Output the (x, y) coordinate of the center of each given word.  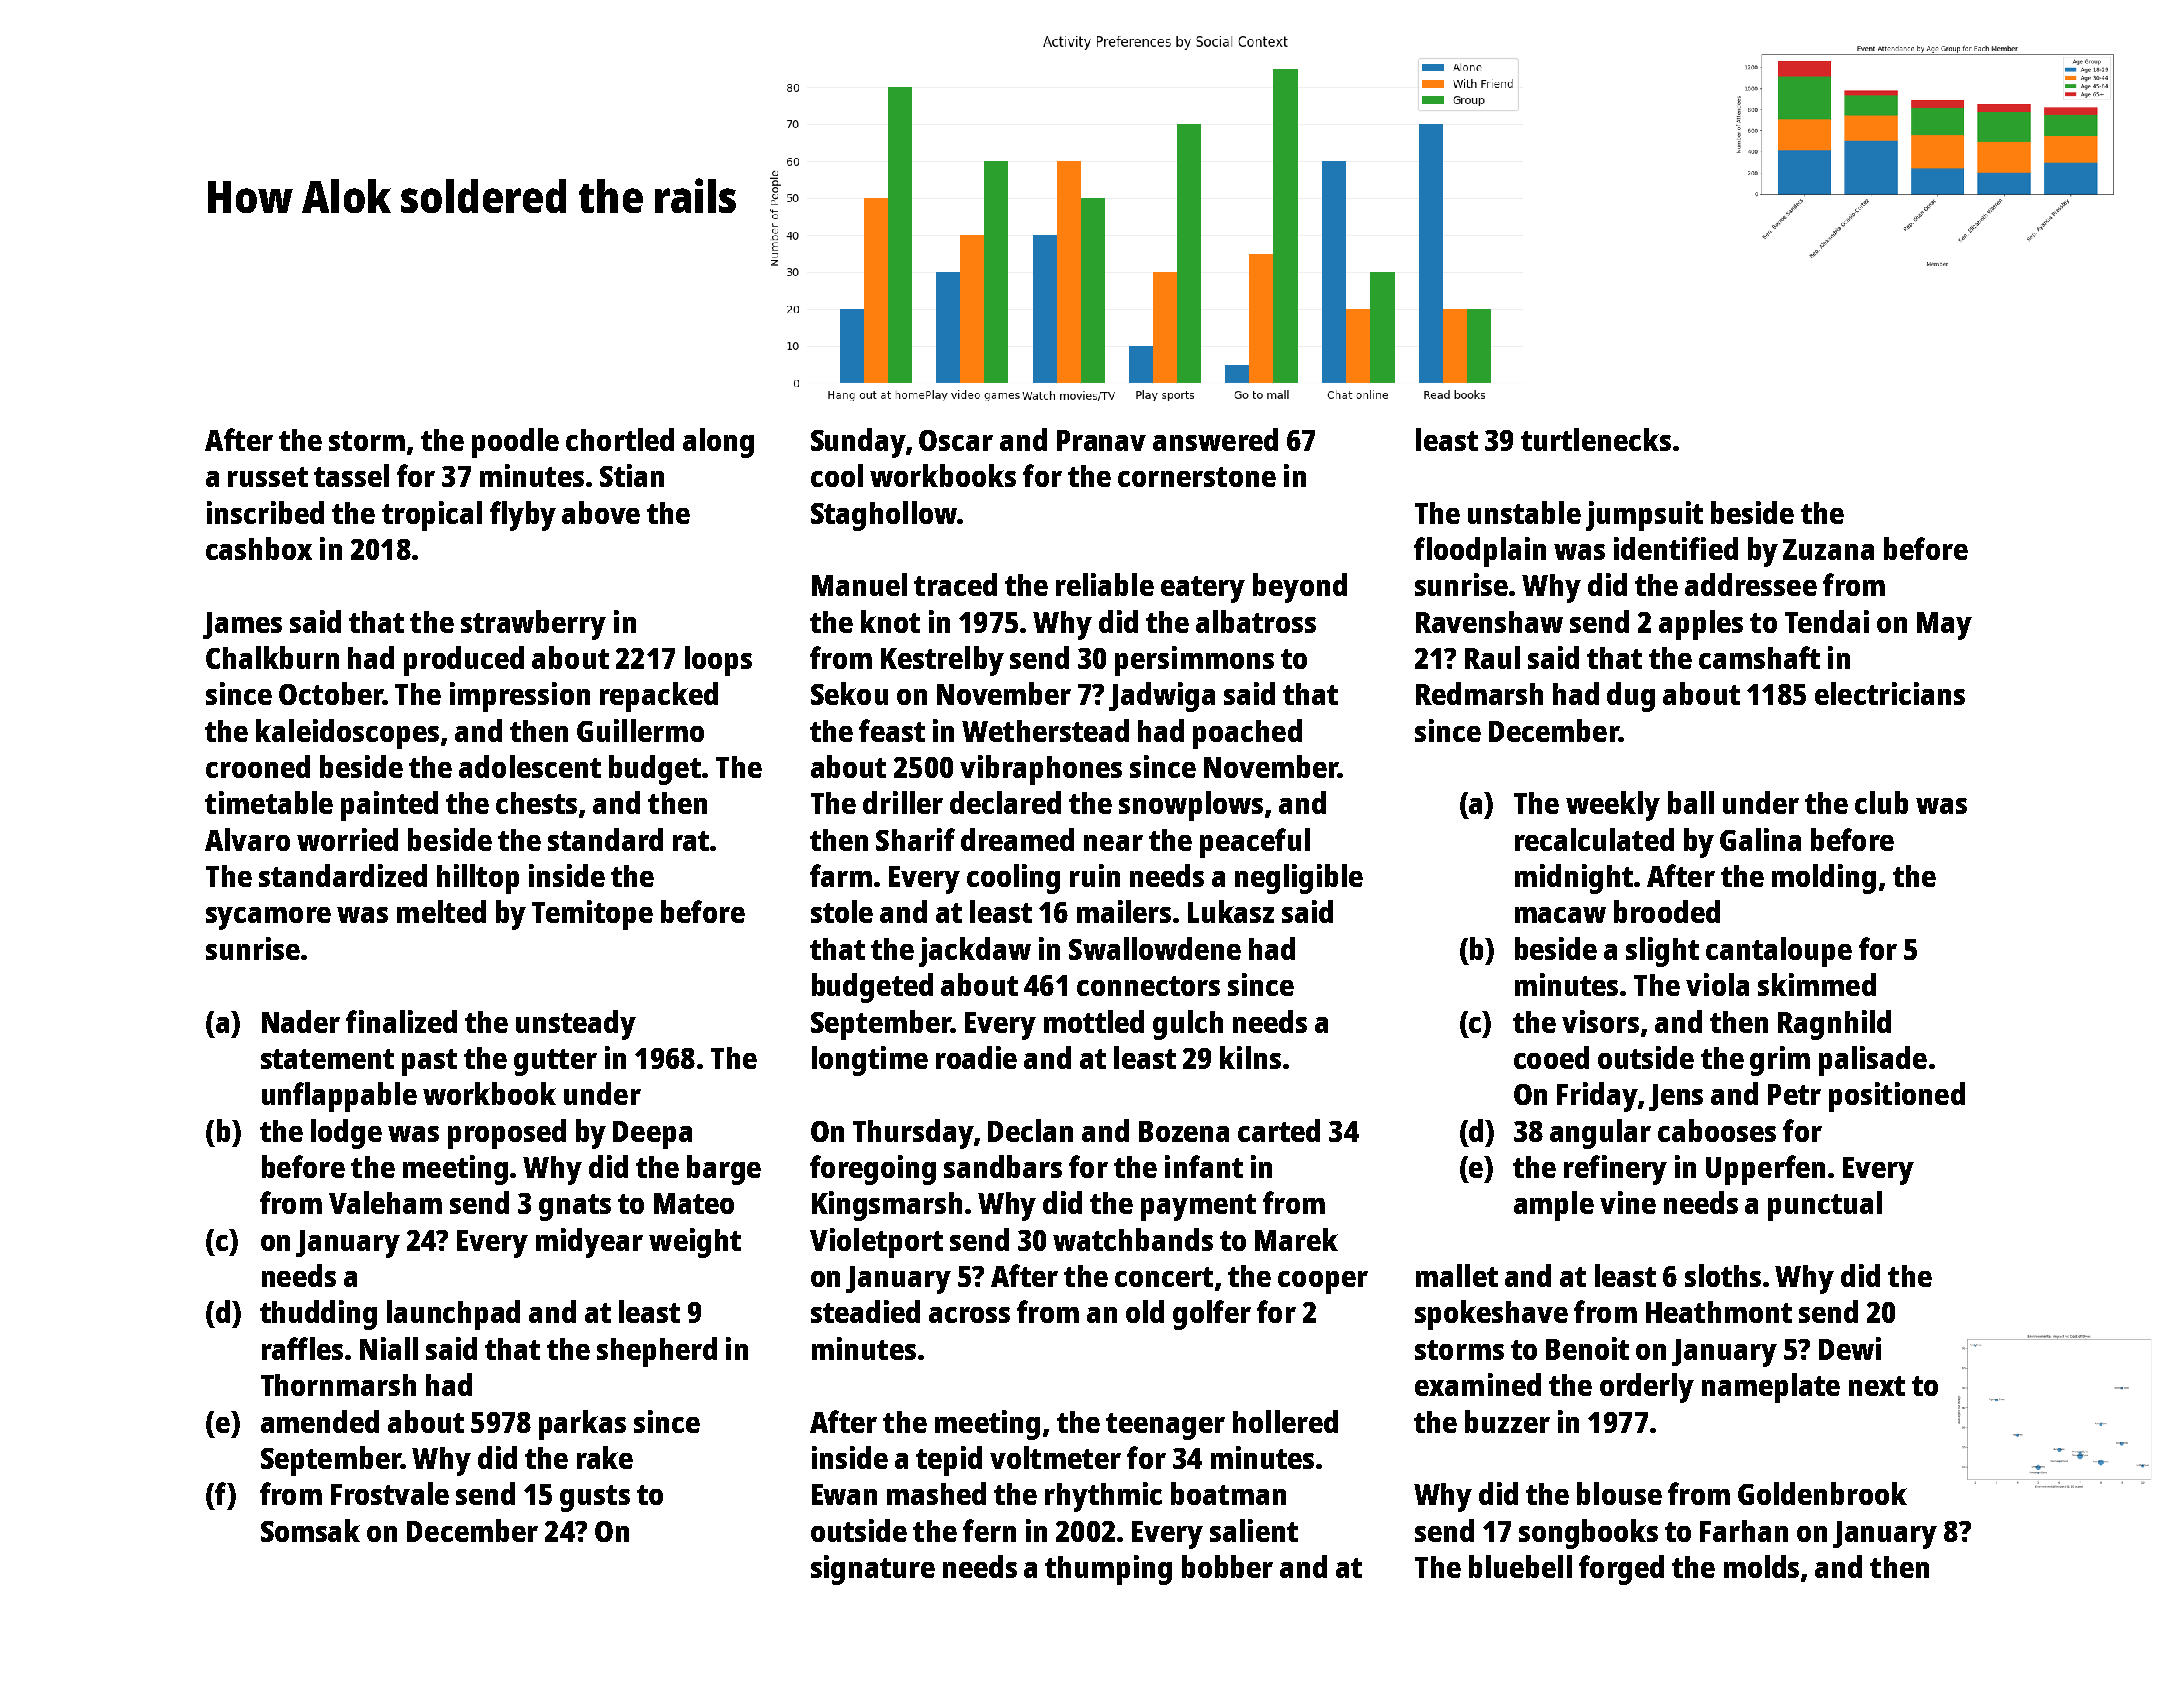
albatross (1256, 621)
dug (1631, 697)
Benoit (1587, 1348)
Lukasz (1231, 911)
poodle (515, 443)
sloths (1723, 1275)
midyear (589, 1243)
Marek (1296, 1239)
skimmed (1817, 984)
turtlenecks (1596, 439)
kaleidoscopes (347, 734)
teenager (1165, 1426)
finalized (401, 1021)
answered (1215, 439)
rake (605, 1457)
